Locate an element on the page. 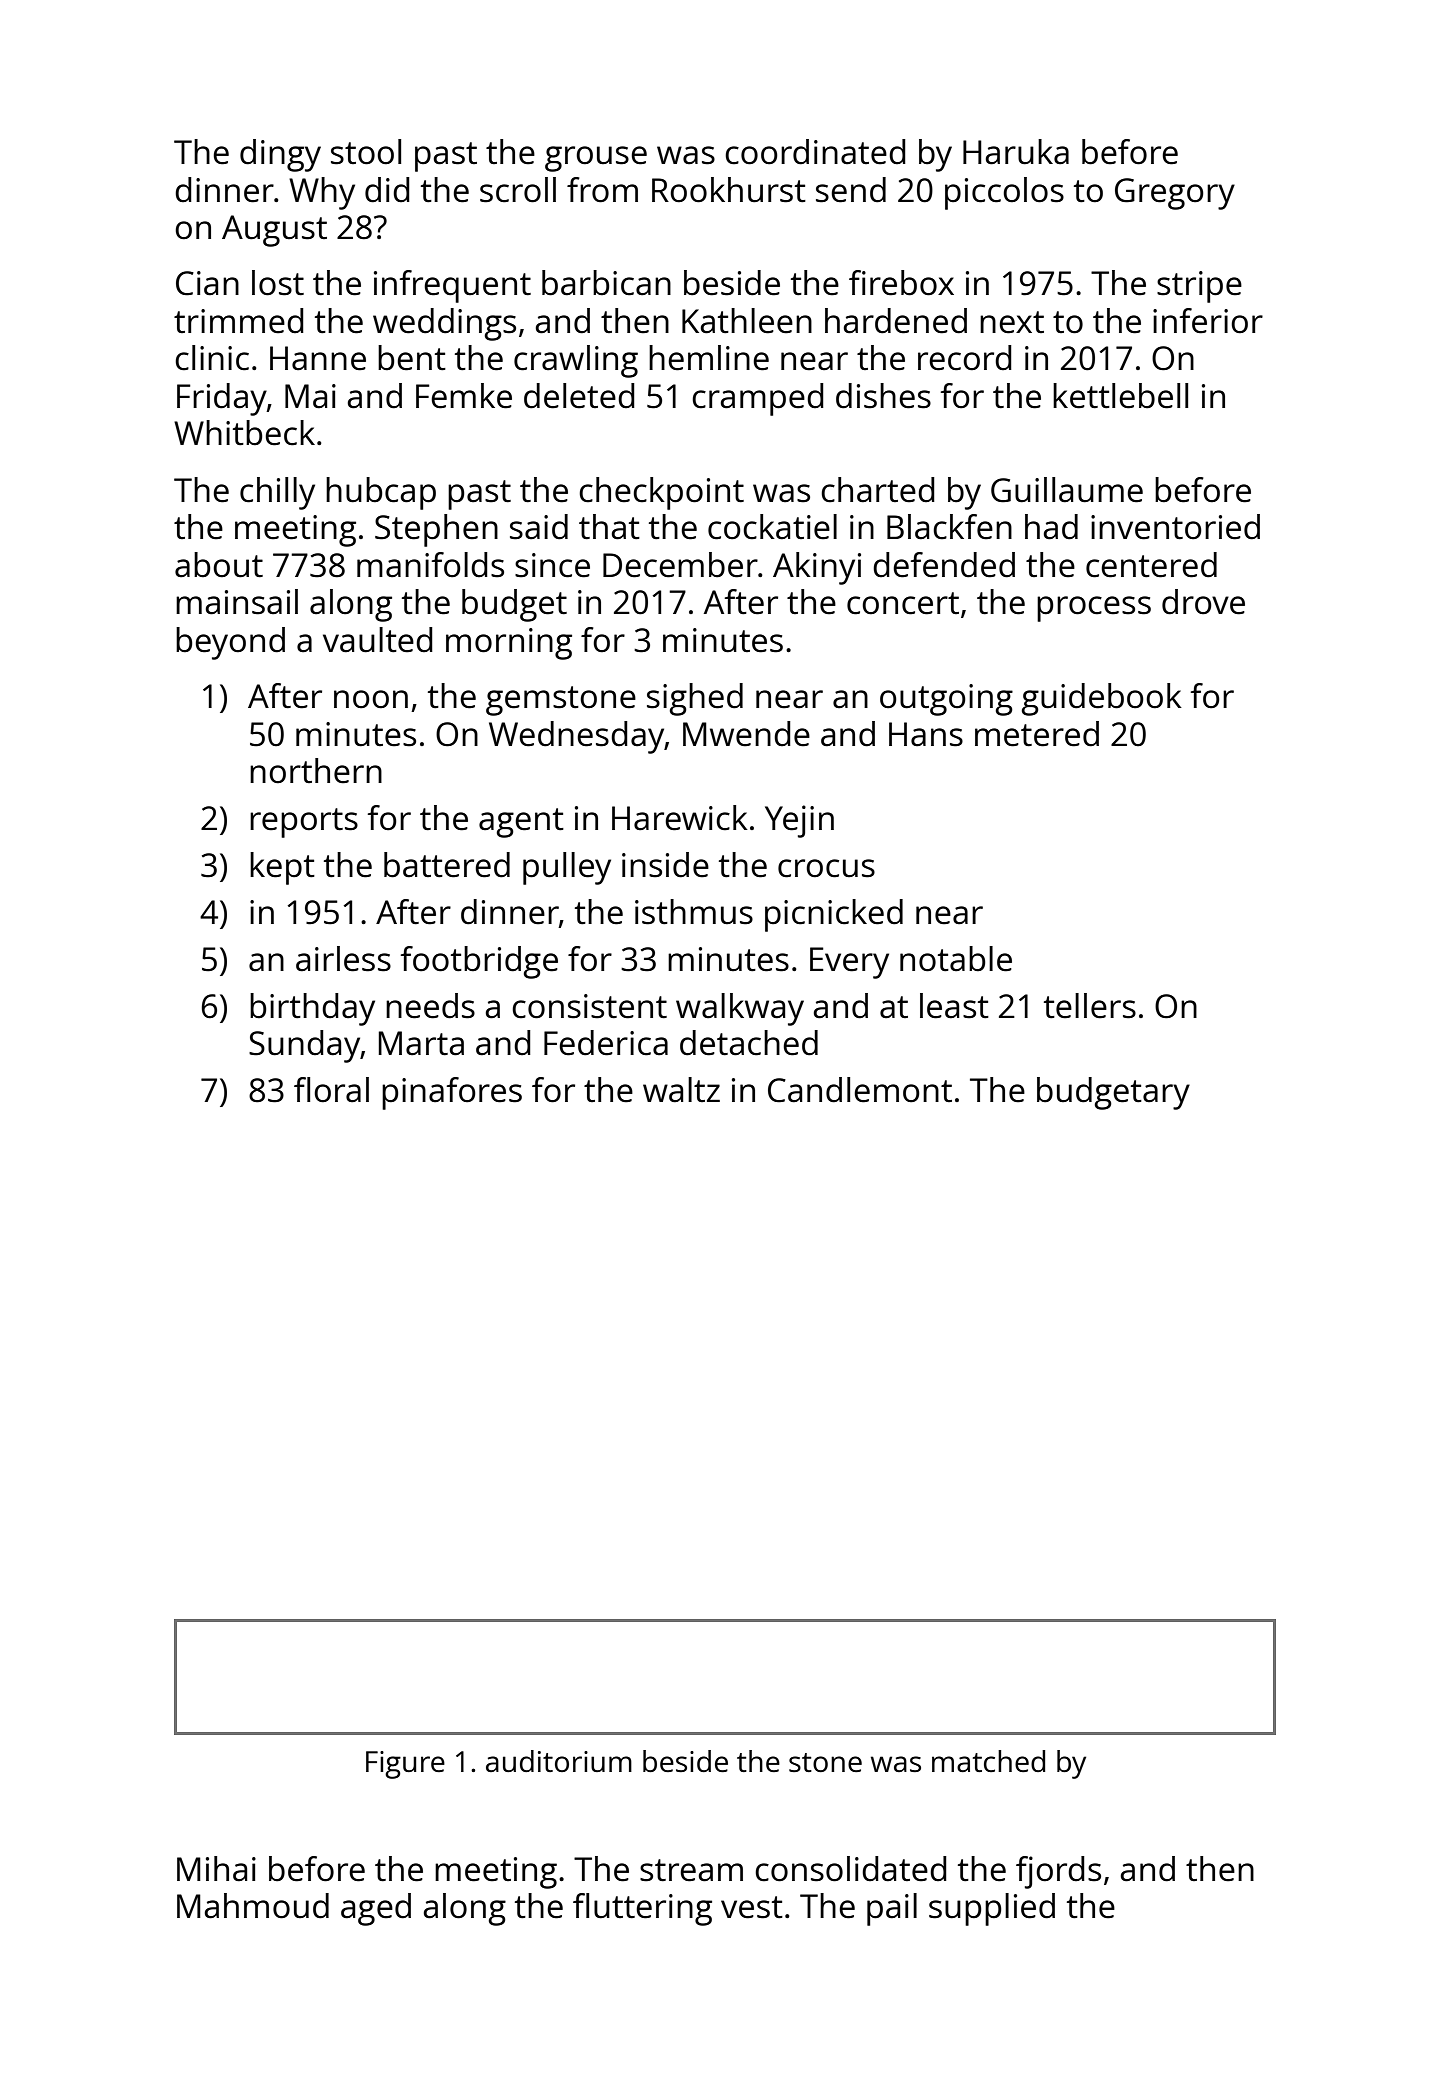 The image size is (1450, 2100). waltz is located at coordinates (681, 1090).
